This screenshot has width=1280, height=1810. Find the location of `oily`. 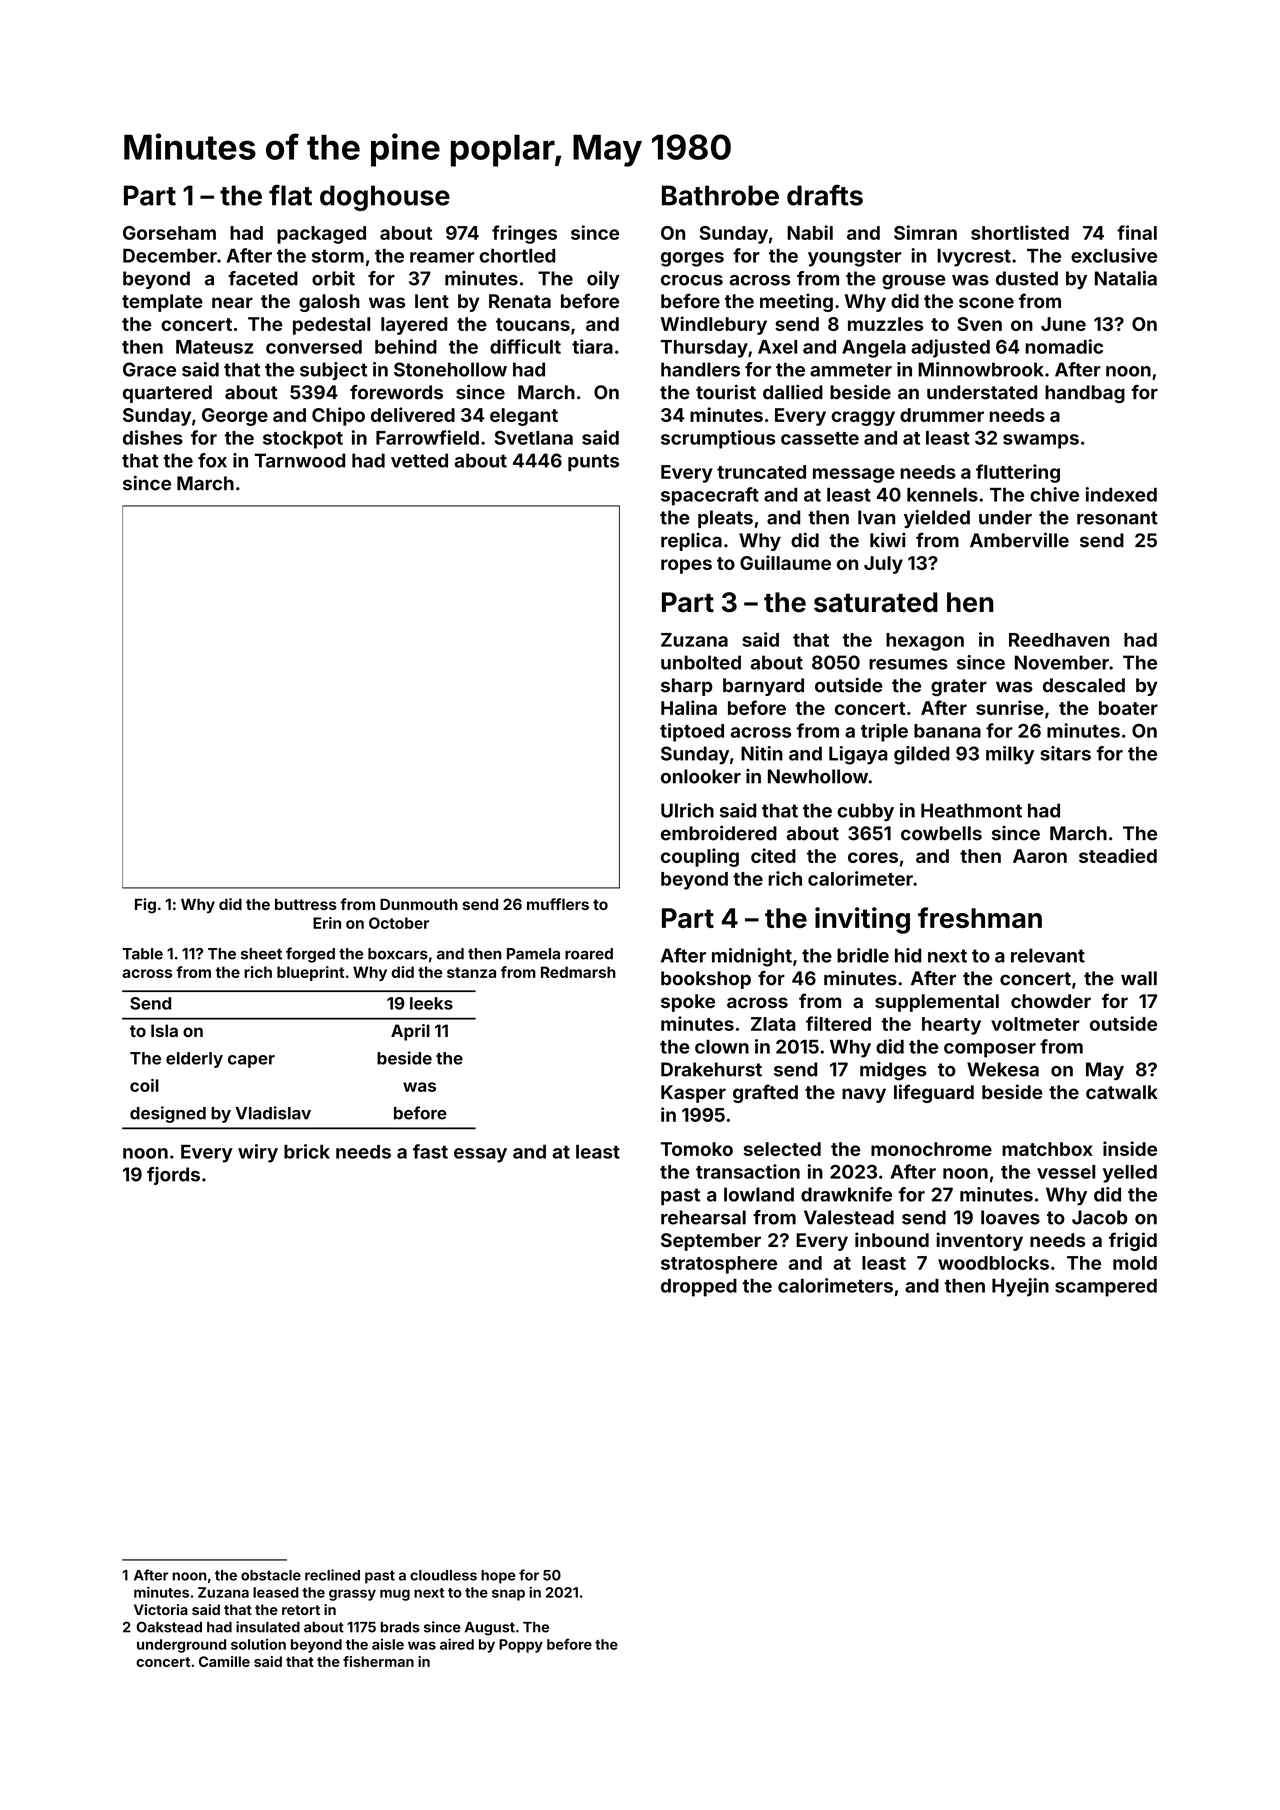

oily is located at coordinates (603, 280).
